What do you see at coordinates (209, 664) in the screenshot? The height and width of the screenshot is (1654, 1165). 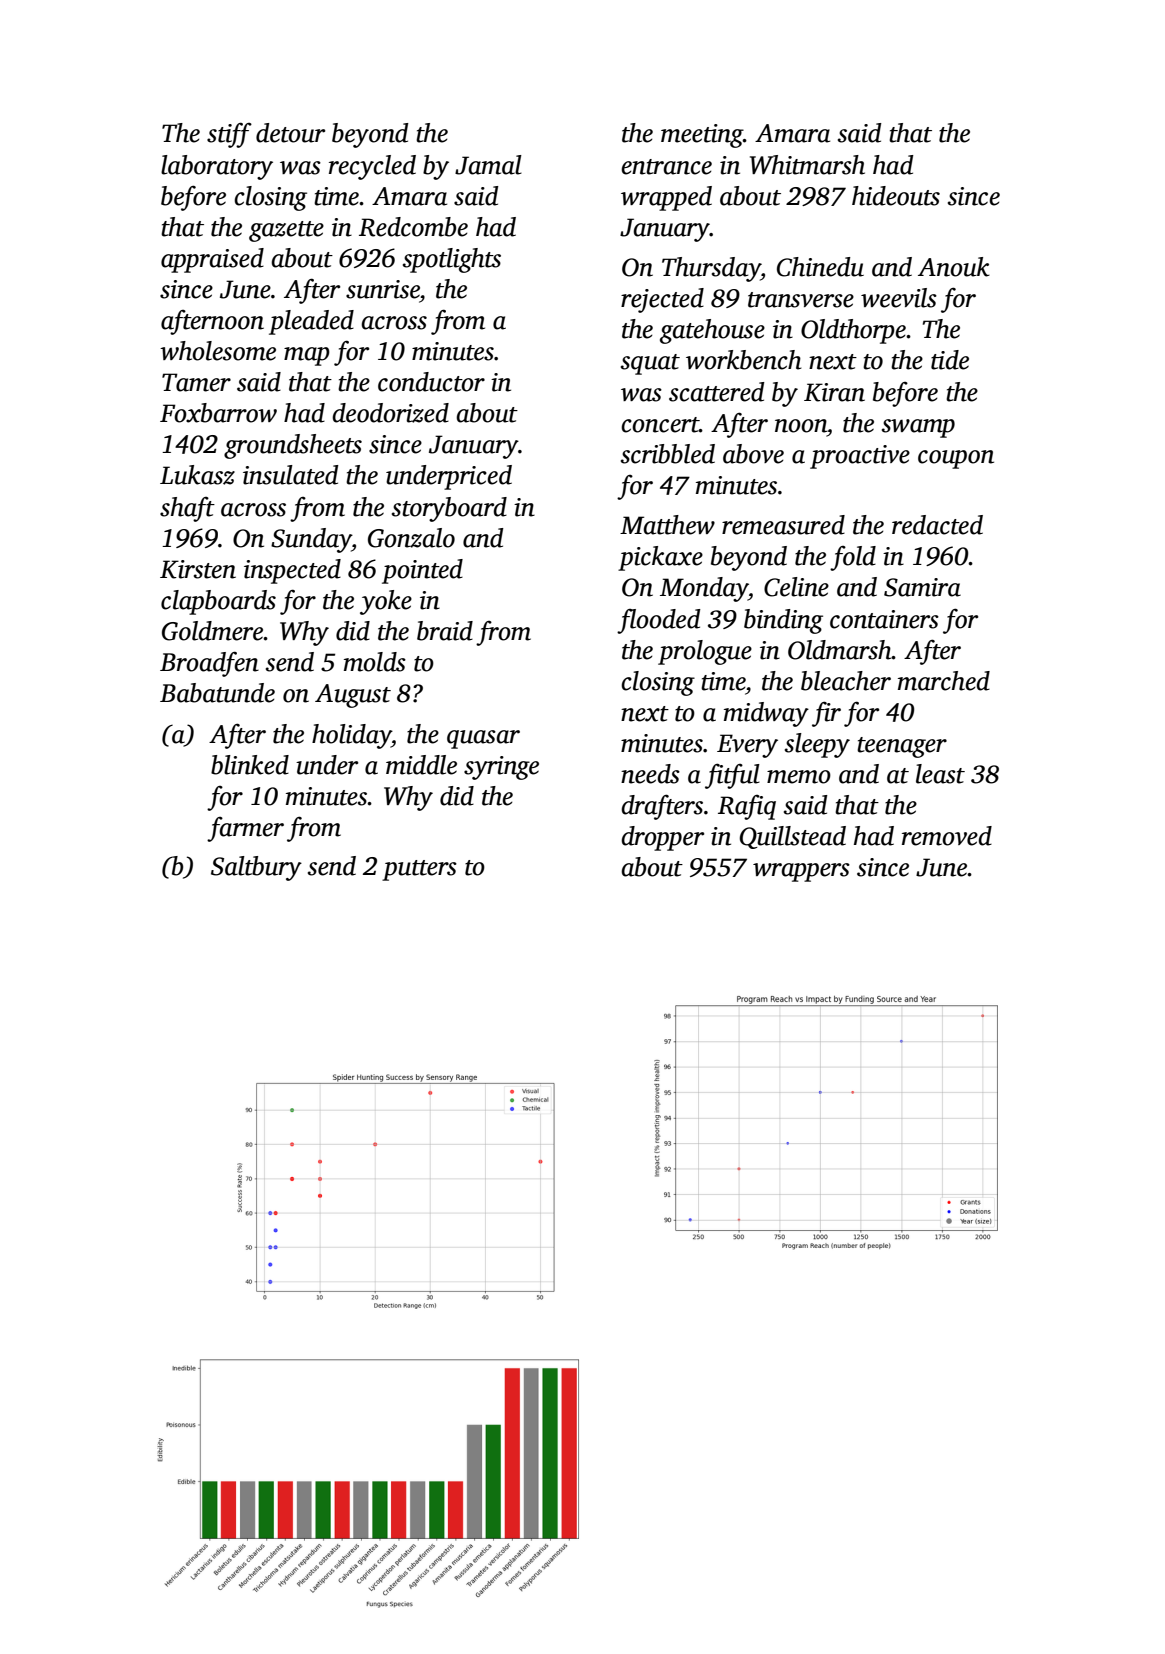 I see `Broadfen` at bounding box center [209, 664].
